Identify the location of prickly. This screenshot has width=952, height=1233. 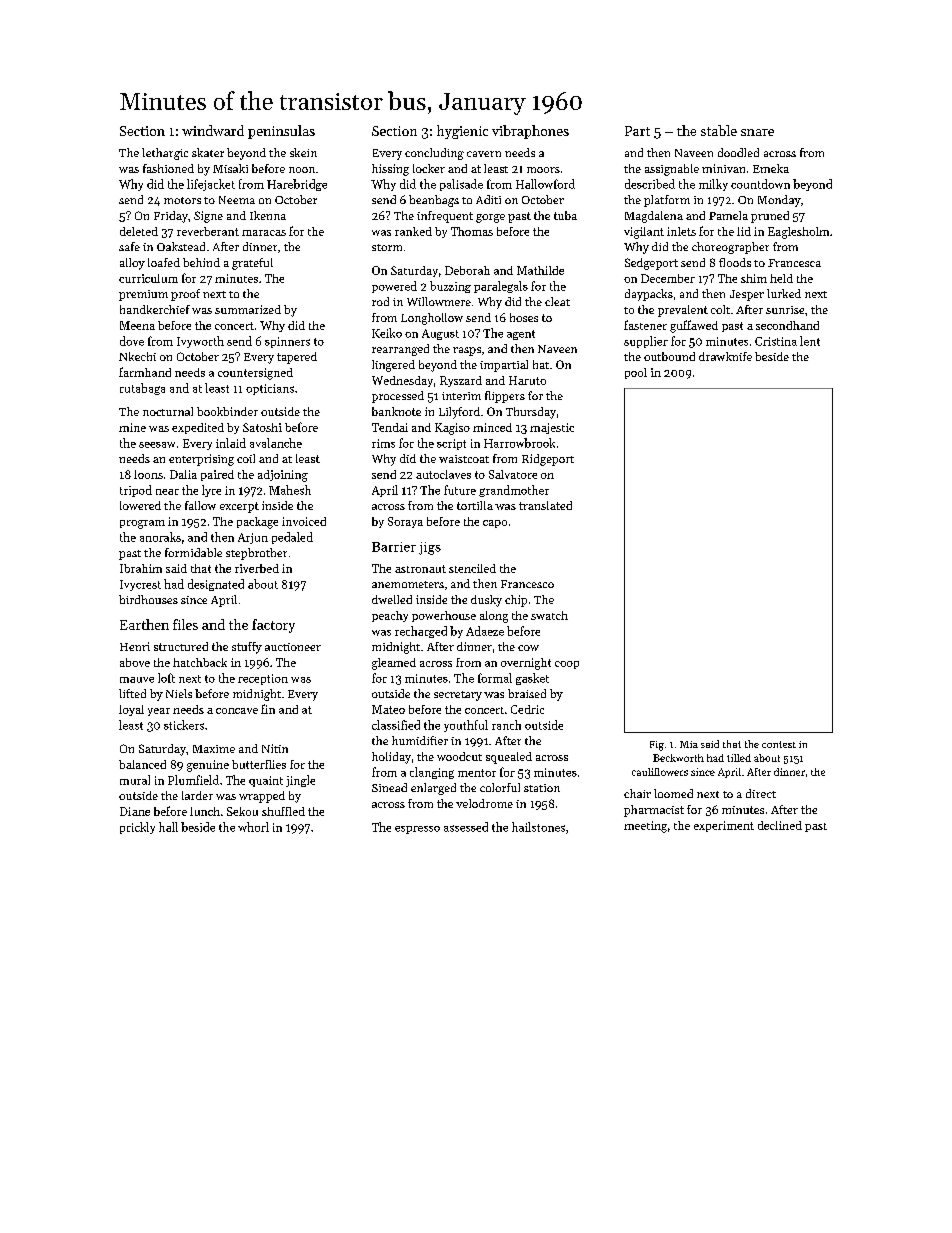
(137, 828).
